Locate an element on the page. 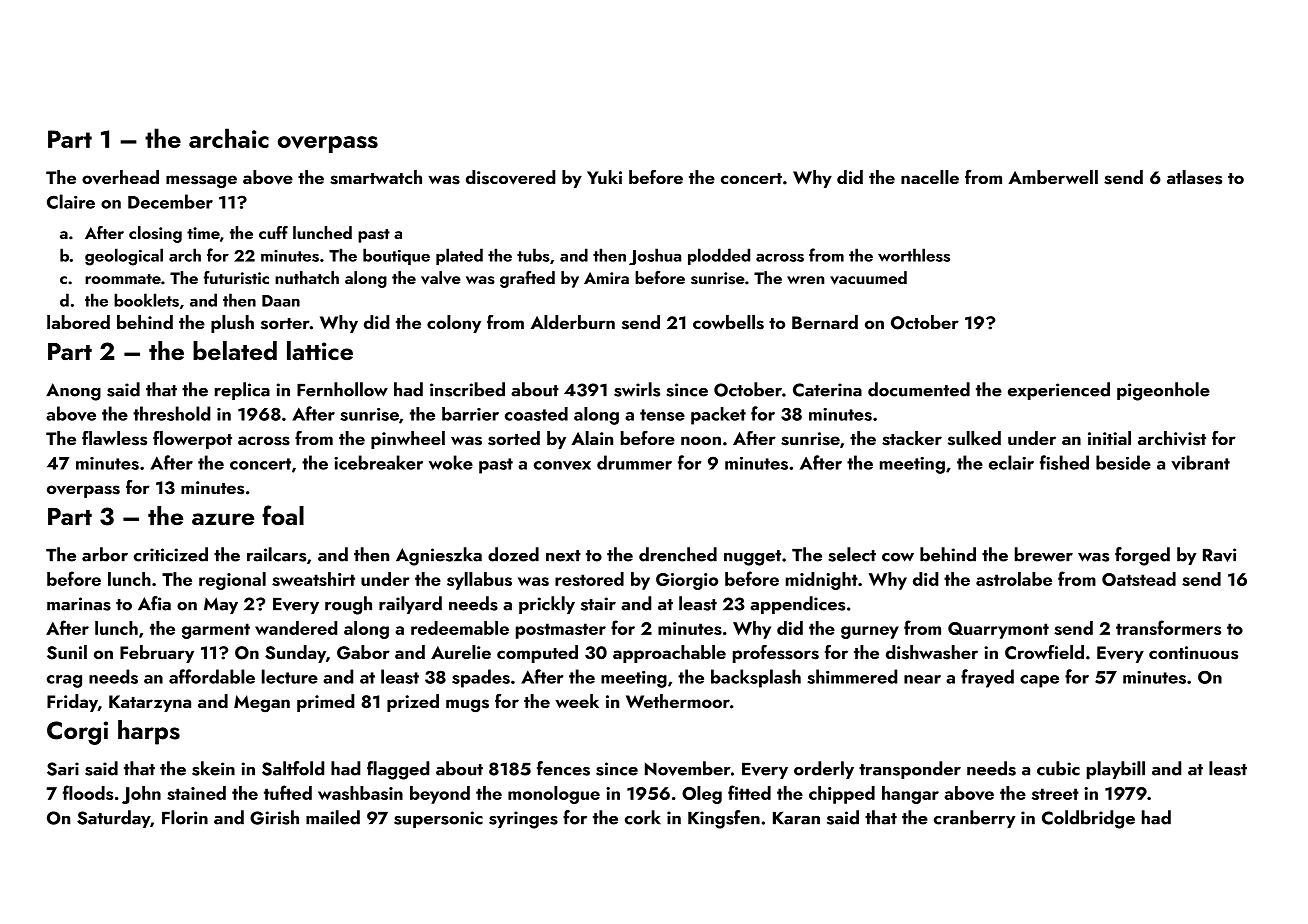 Image resolution: width=1308 pixels, height=924 pixels. Alain is located at coordinates (592, 438).
